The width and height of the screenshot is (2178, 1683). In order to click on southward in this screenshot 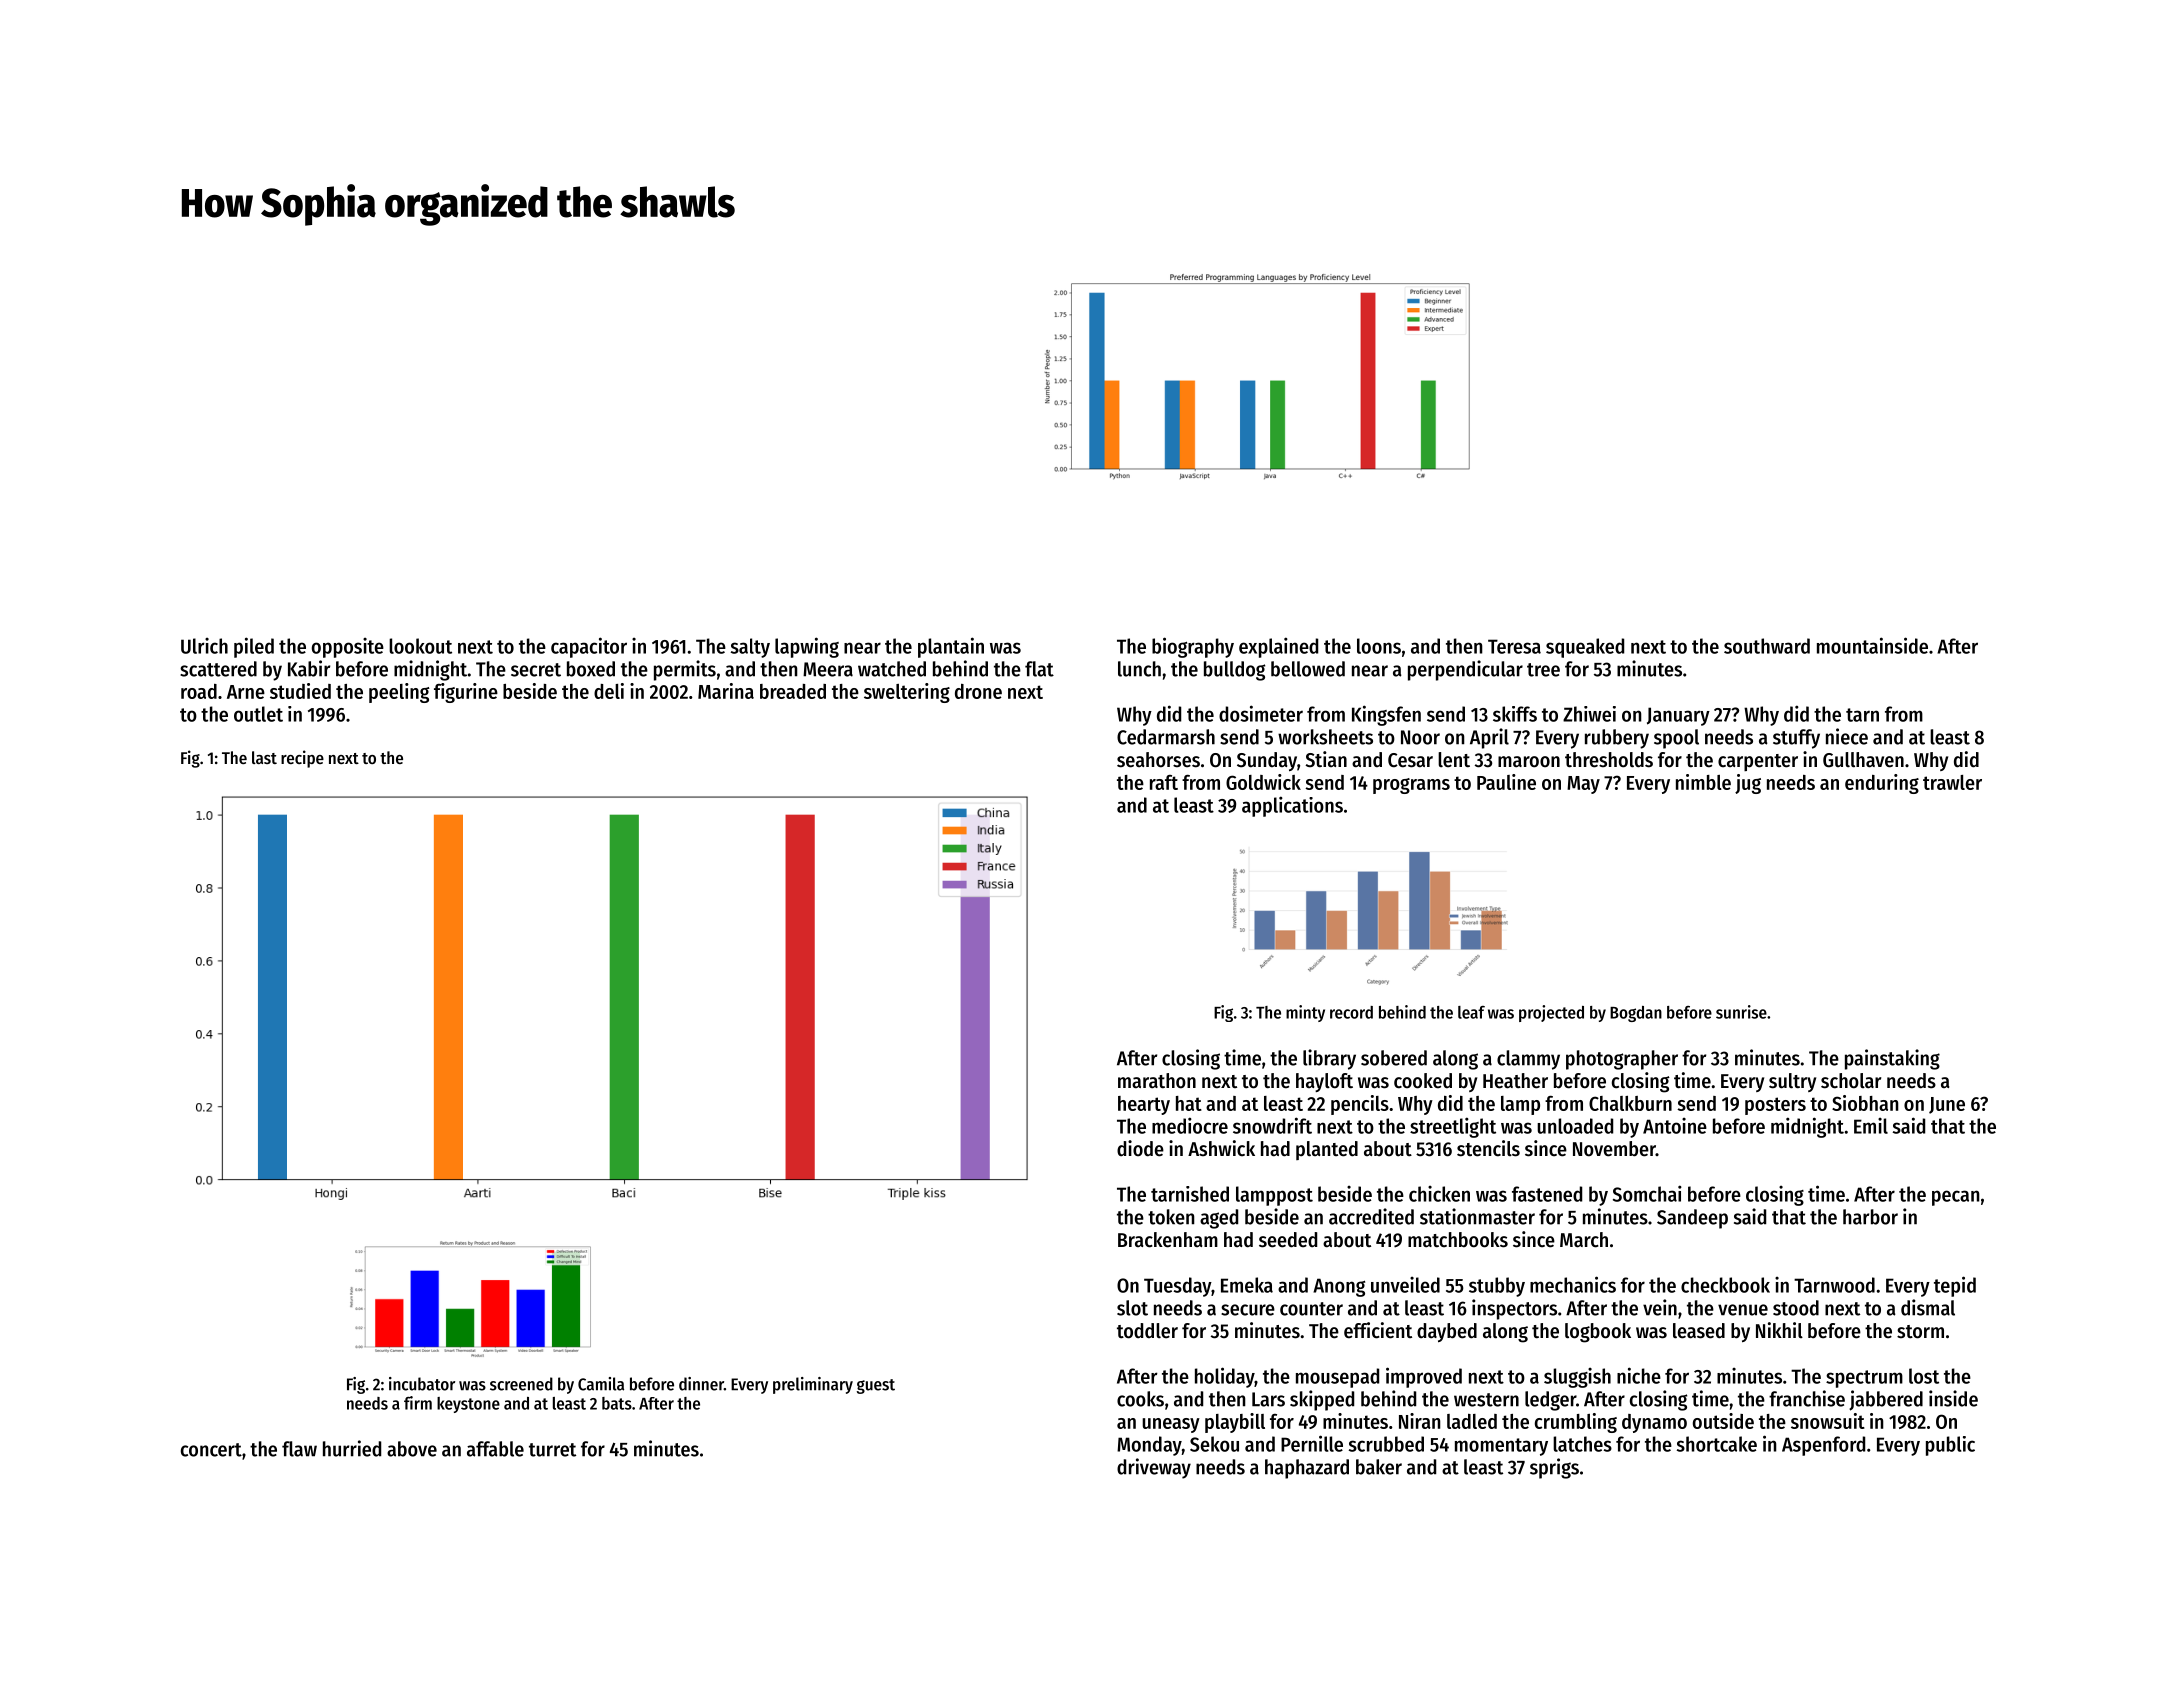, I will do `click(1767, 646)`.
